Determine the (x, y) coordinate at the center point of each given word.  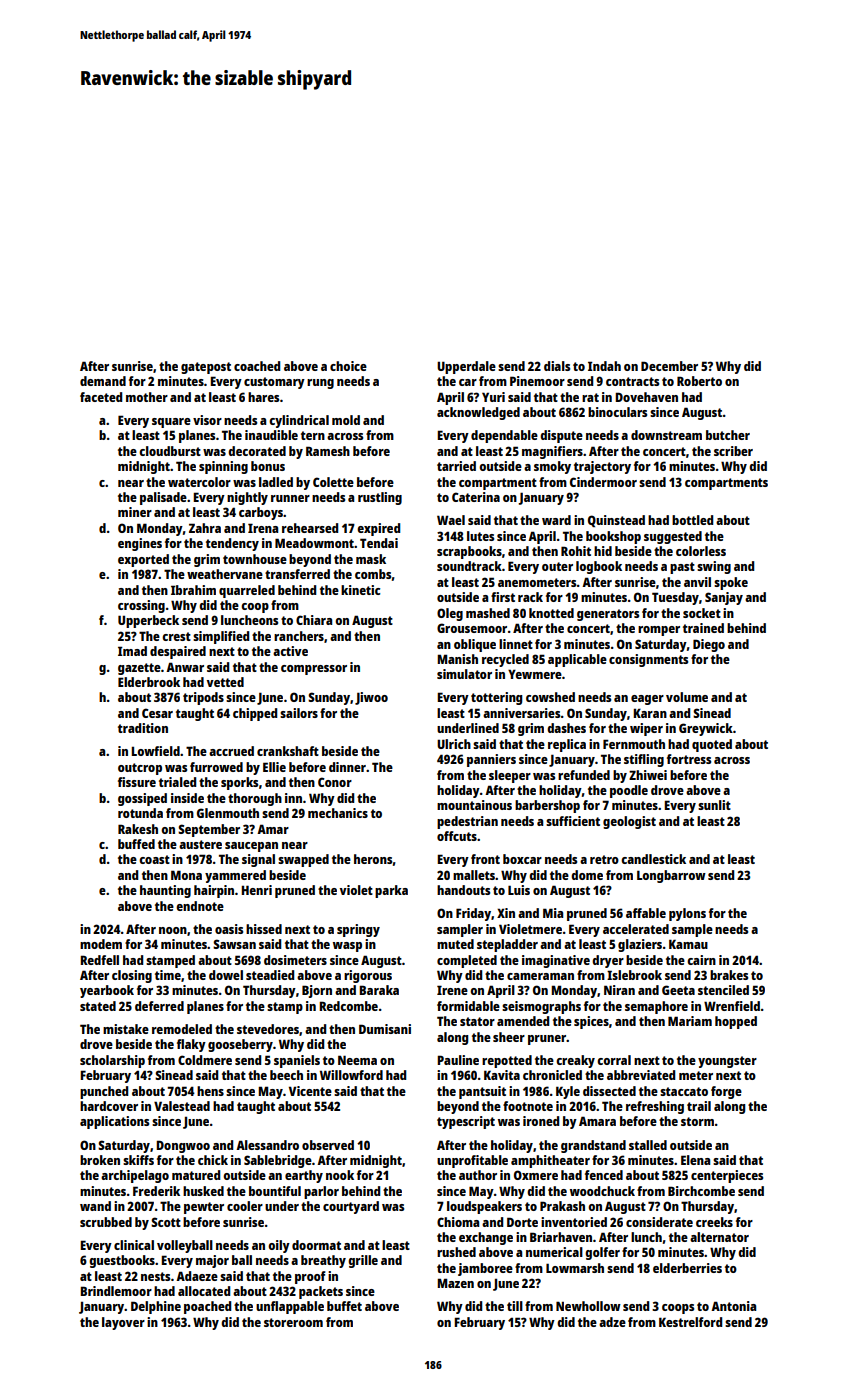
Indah (604, 366)
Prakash (562, 1206)
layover (123, 1323)
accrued (231, 751)
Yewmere (535, 674)
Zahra (205, 528)
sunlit (714, 805)
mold (346, 420)
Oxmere (536, 1175)
